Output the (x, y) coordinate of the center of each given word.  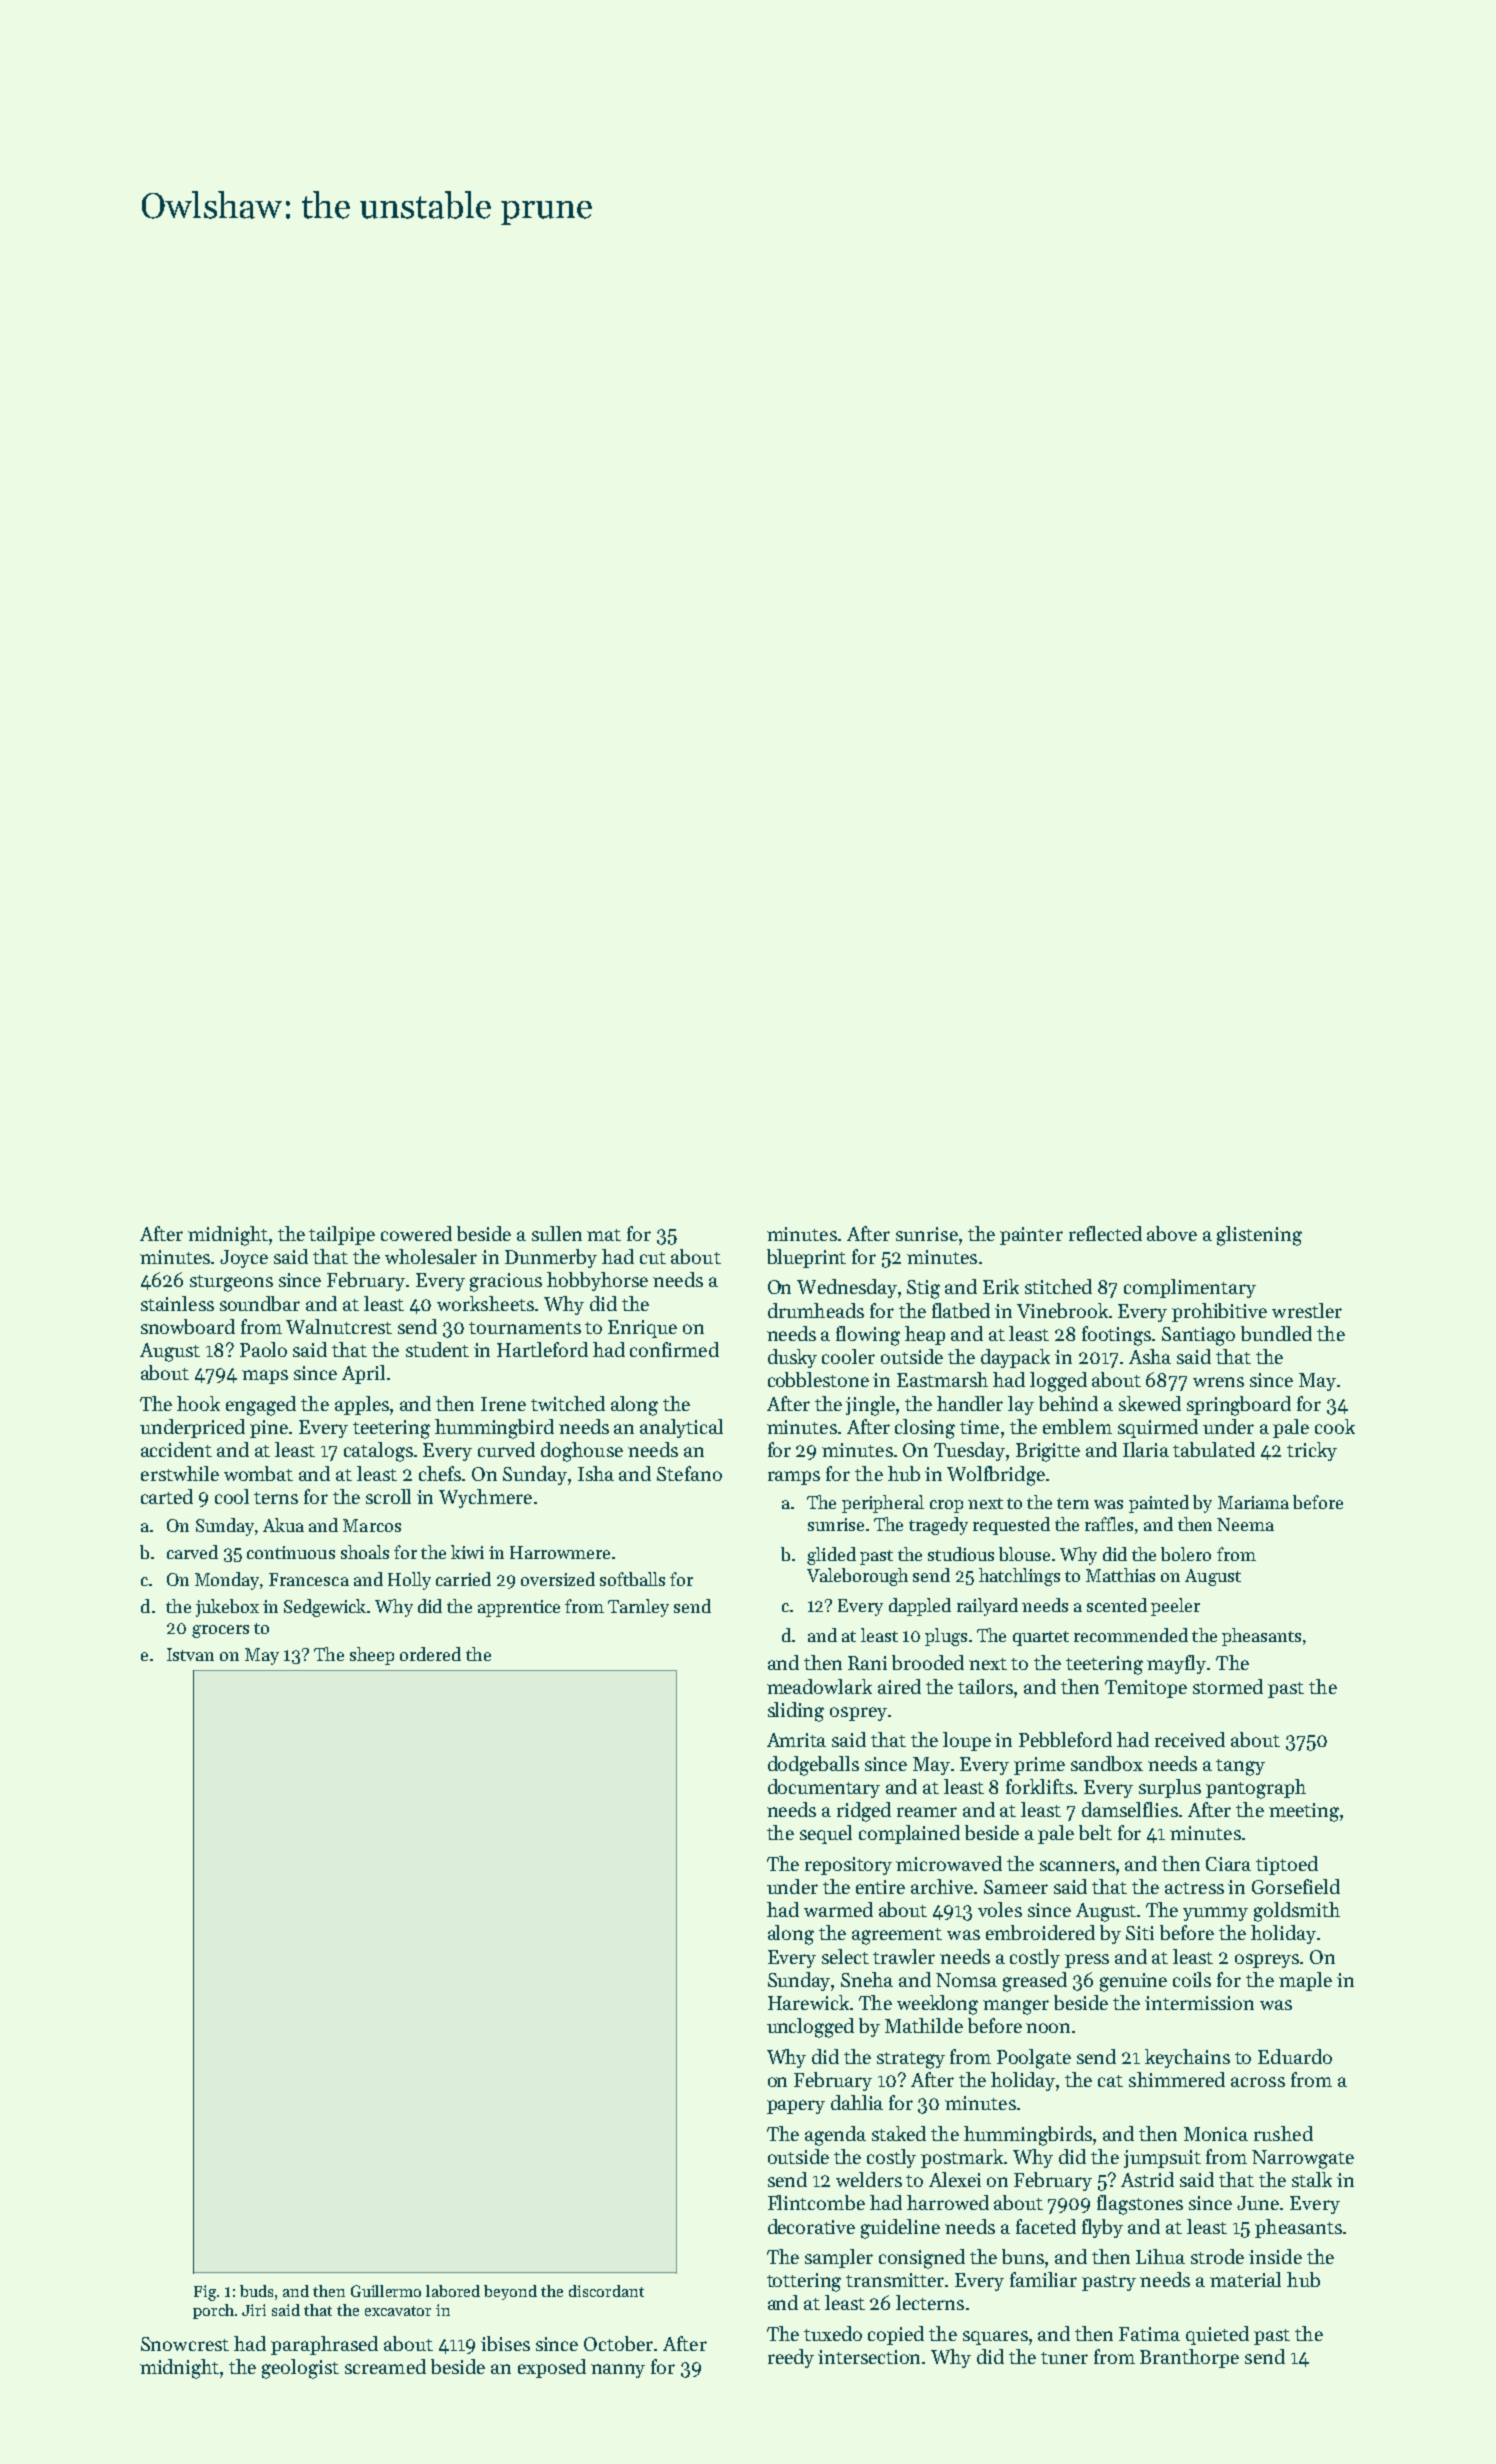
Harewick (808, 2002)
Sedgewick (325, 1608)
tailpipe (342, 1235)
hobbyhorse (597, 1281)
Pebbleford (1065, 1739)
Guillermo (386, 2291)
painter (1031, 1236)
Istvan (190, 1654)
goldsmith (1297, 1912)
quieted (1217, 2335)
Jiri (254, 2310)
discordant (606, 2291)
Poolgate (1034, 2059)
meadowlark (819, 1686)
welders (869, 2179)
